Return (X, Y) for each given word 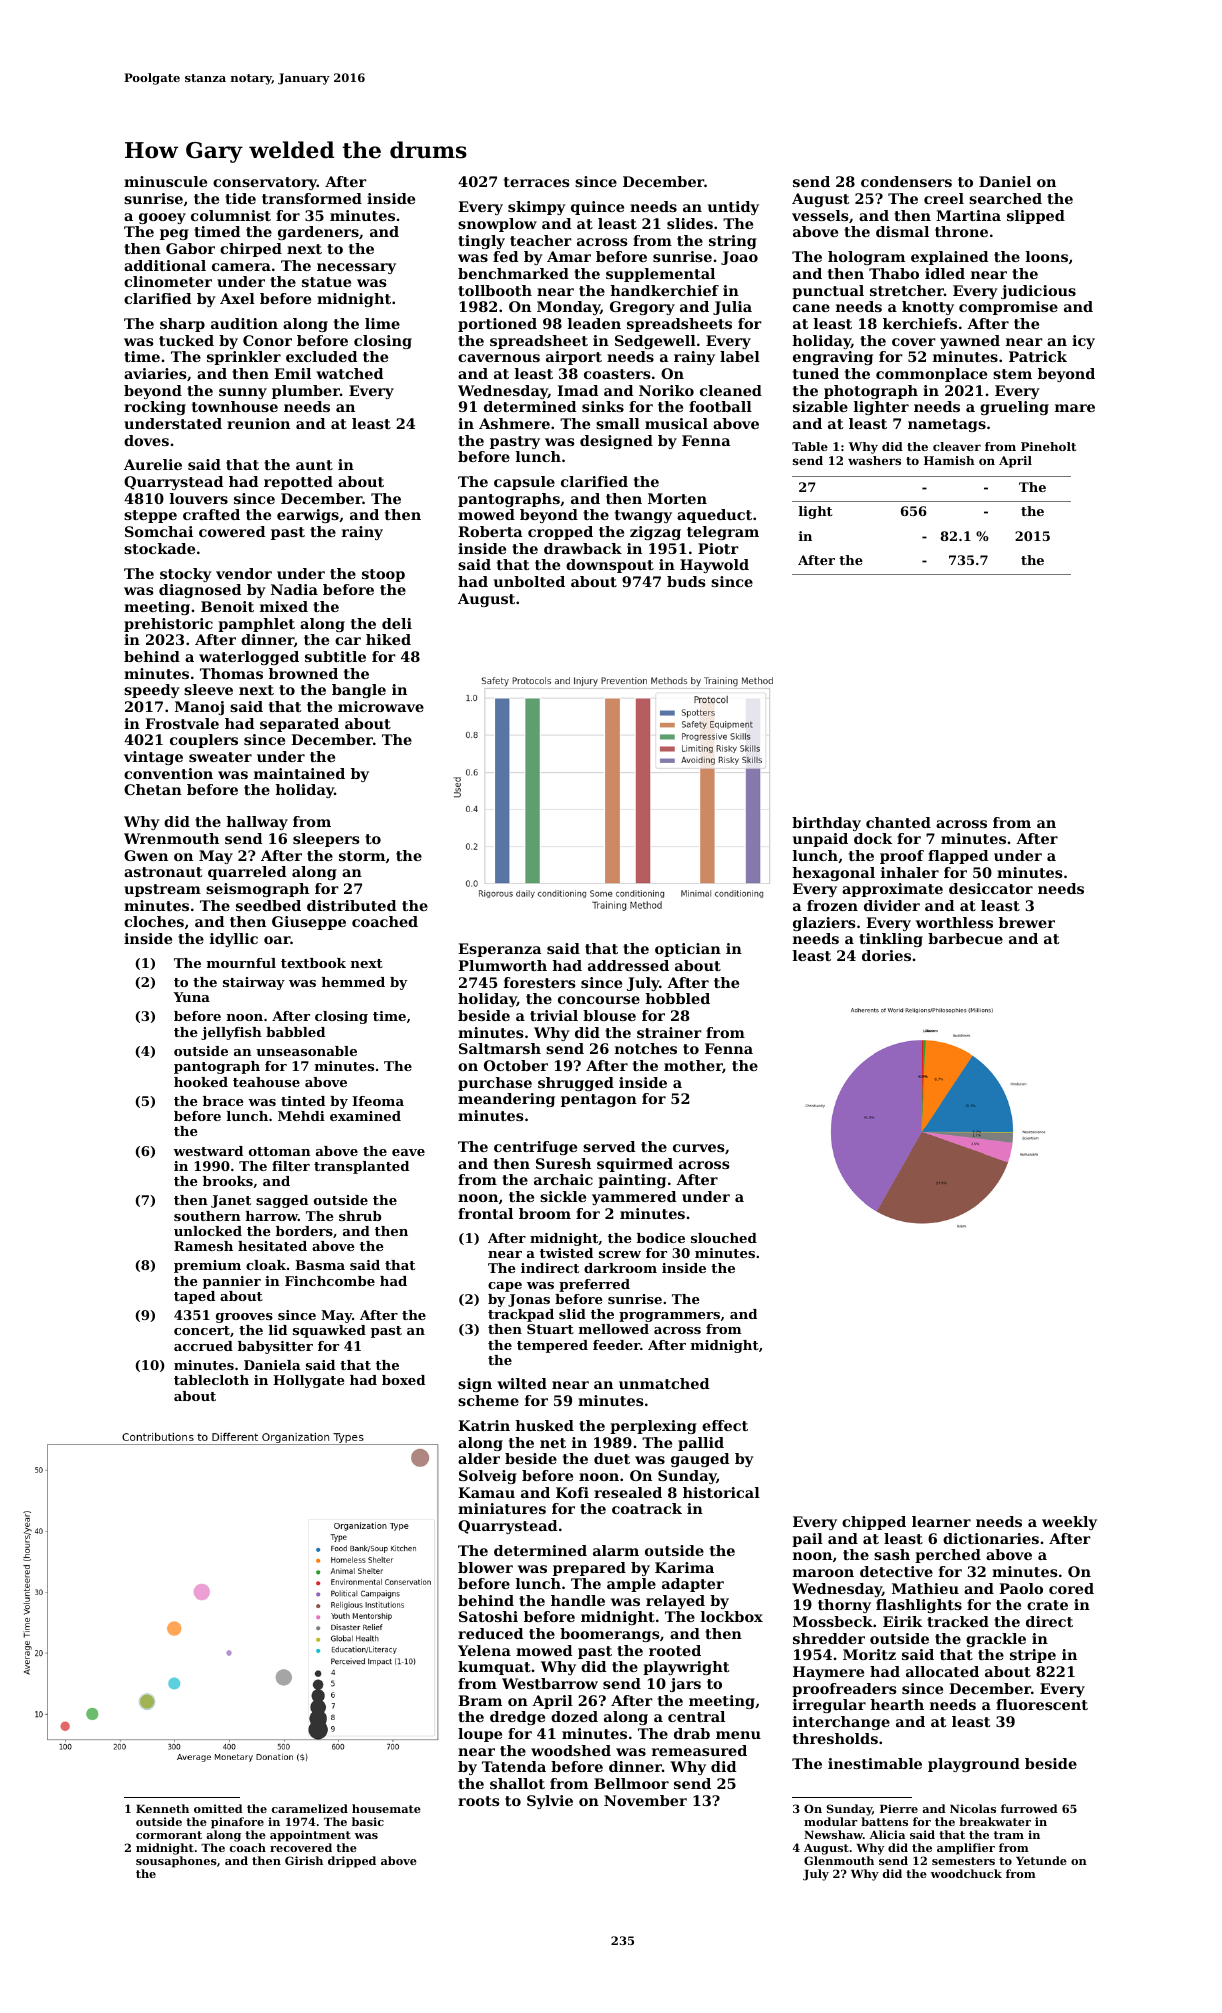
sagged (282, 1201)
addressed (628, 965)
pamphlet (256, 625)
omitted (218, 1808)
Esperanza (500, 950)
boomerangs (610, 1635)
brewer (1027, 922)
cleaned (731, 390)
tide (240, 198)
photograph (871, 392)
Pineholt (1048, 446)
